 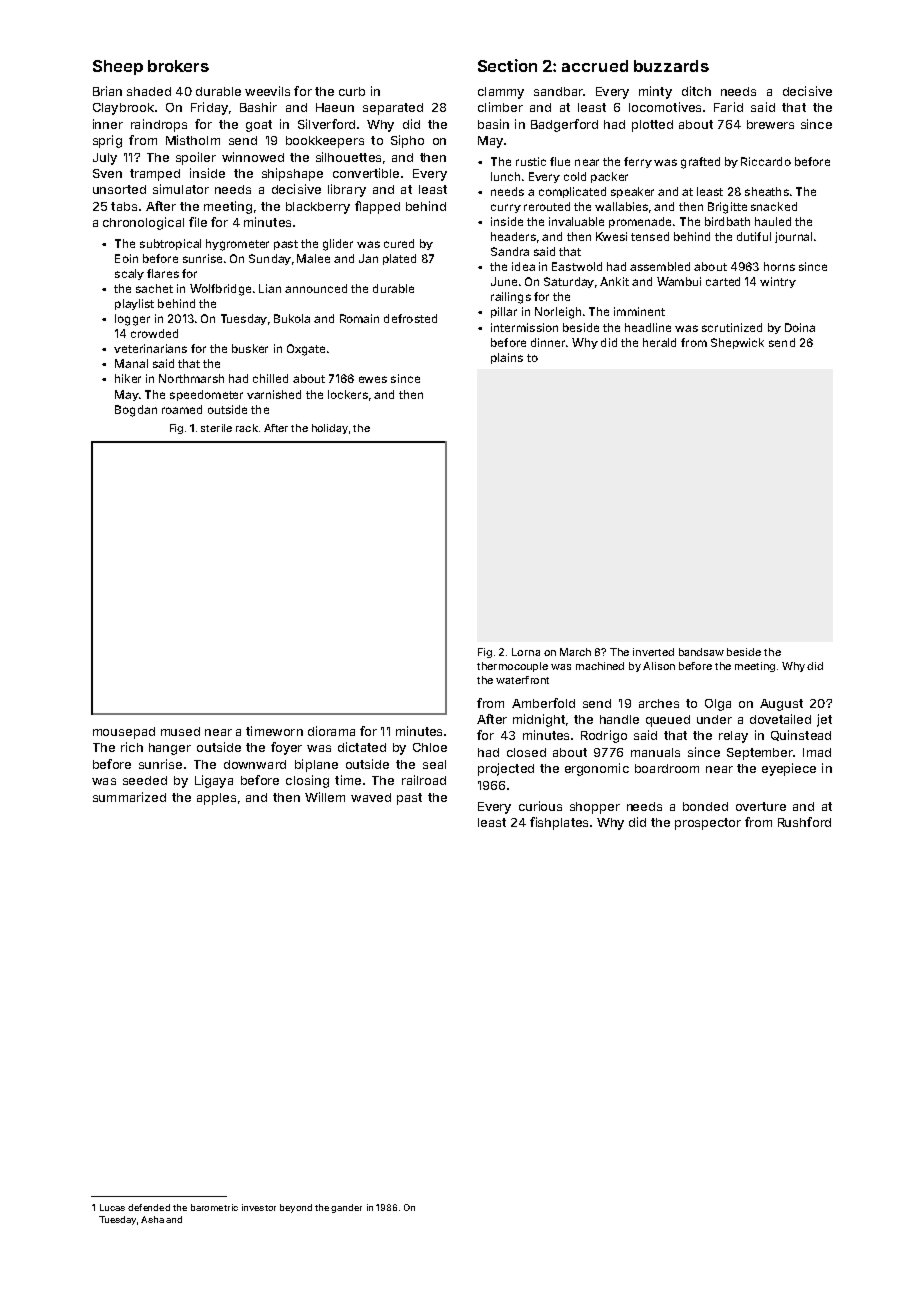 I want to click on beyond, so click(x=296, y=1208).
